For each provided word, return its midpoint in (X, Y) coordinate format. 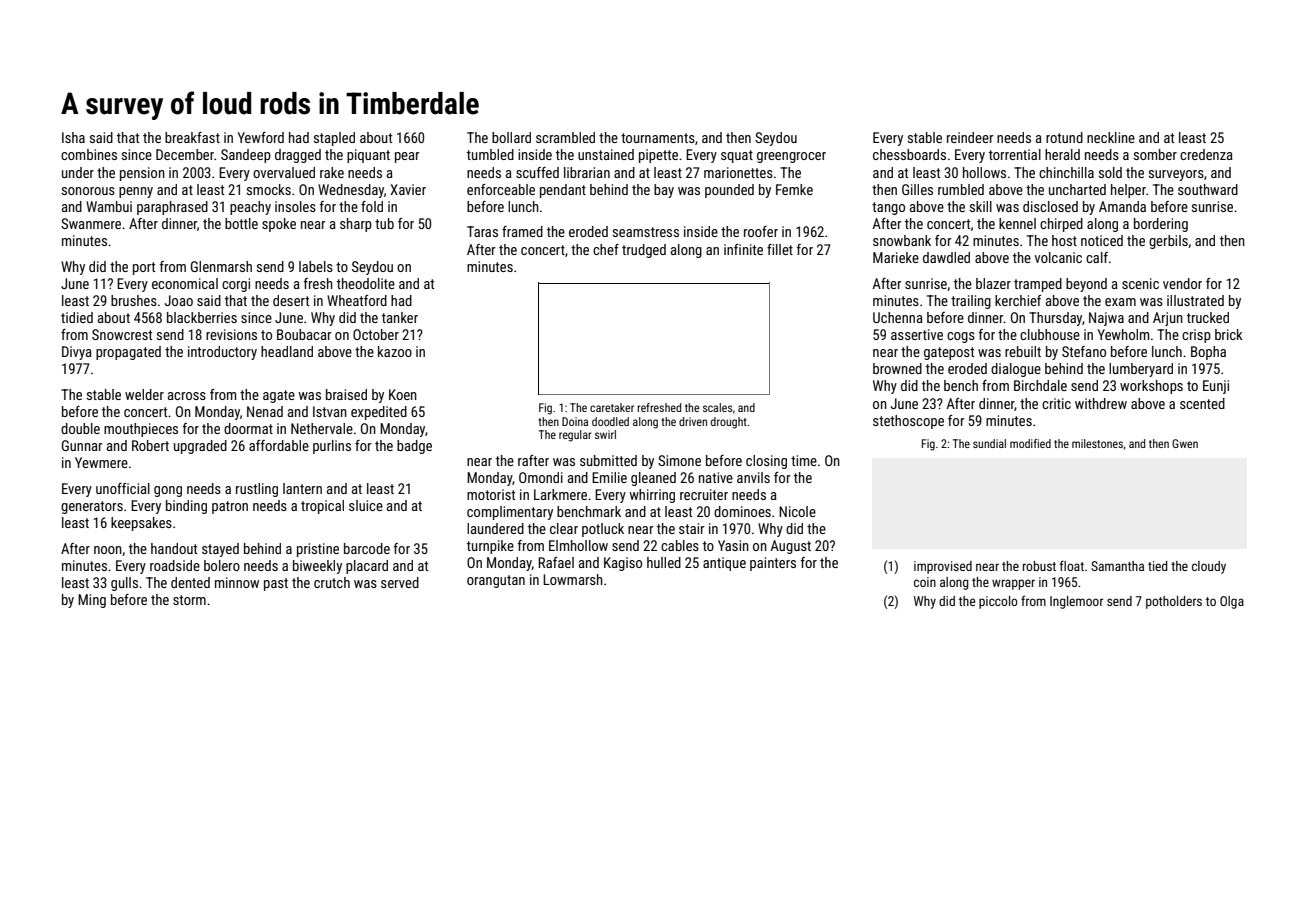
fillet (780, 249)
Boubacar (304, 334)
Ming (92, 601)
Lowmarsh (573, 579)
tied (1157, 566)
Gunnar (82, 445)
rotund (1064, 137)
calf (1097, 257)
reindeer (970, 137)
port (144, 268)
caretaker (612, 407)
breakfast (192, 137)
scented (1202, 403)
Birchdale (1040, 385)
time (804, 460)
